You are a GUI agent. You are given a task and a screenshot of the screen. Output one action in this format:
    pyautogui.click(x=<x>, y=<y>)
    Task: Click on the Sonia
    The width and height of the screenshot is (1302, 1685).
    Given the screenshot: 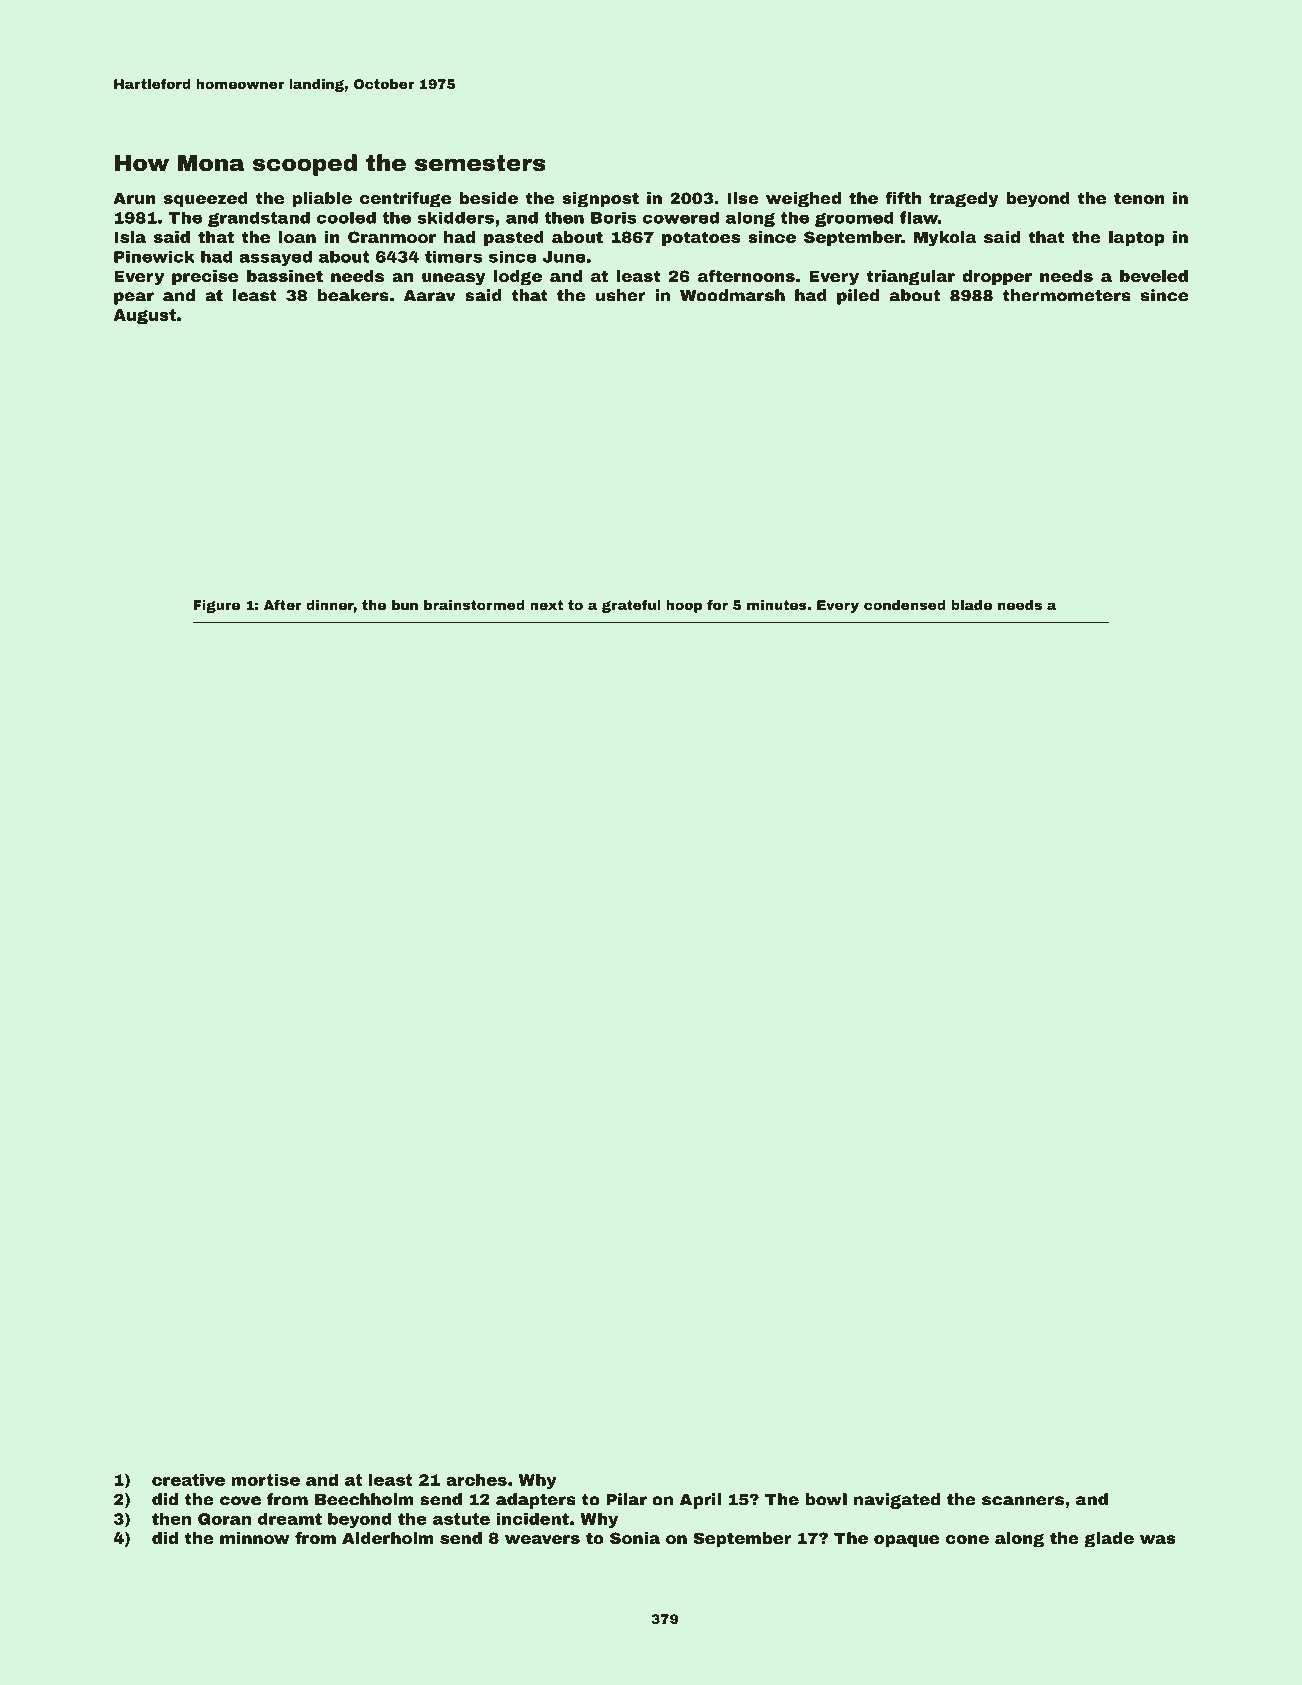 What is the action you would take?
    pyautogui.click(x=635, y=1538)
